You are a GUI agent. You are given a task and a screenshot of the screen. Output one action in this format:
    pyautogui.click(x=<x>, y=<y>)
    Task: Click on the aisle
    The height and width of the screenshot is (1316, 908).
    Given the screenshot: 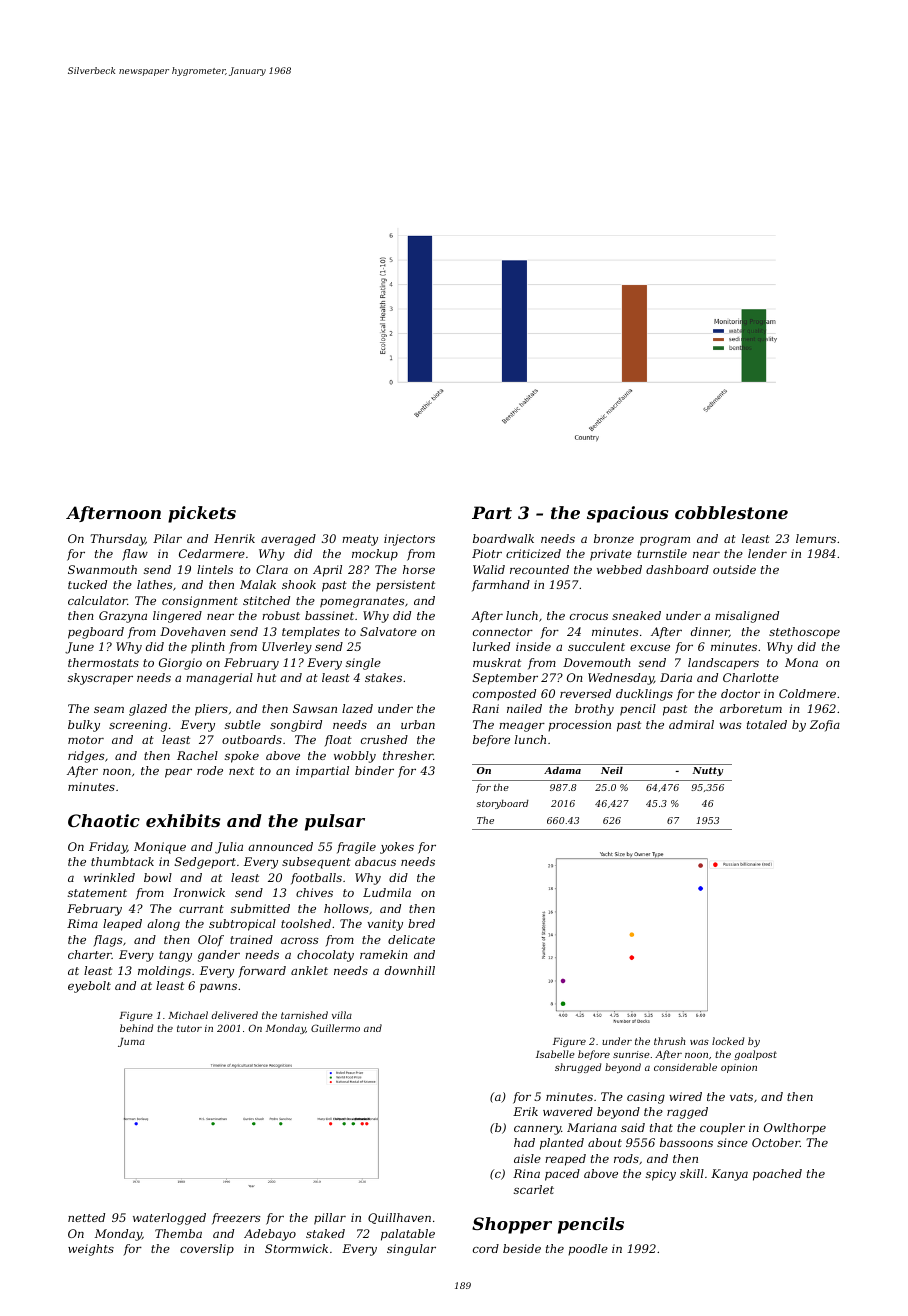 What is the action you would take?
    pyautogui.click(x=527, y=1158)
